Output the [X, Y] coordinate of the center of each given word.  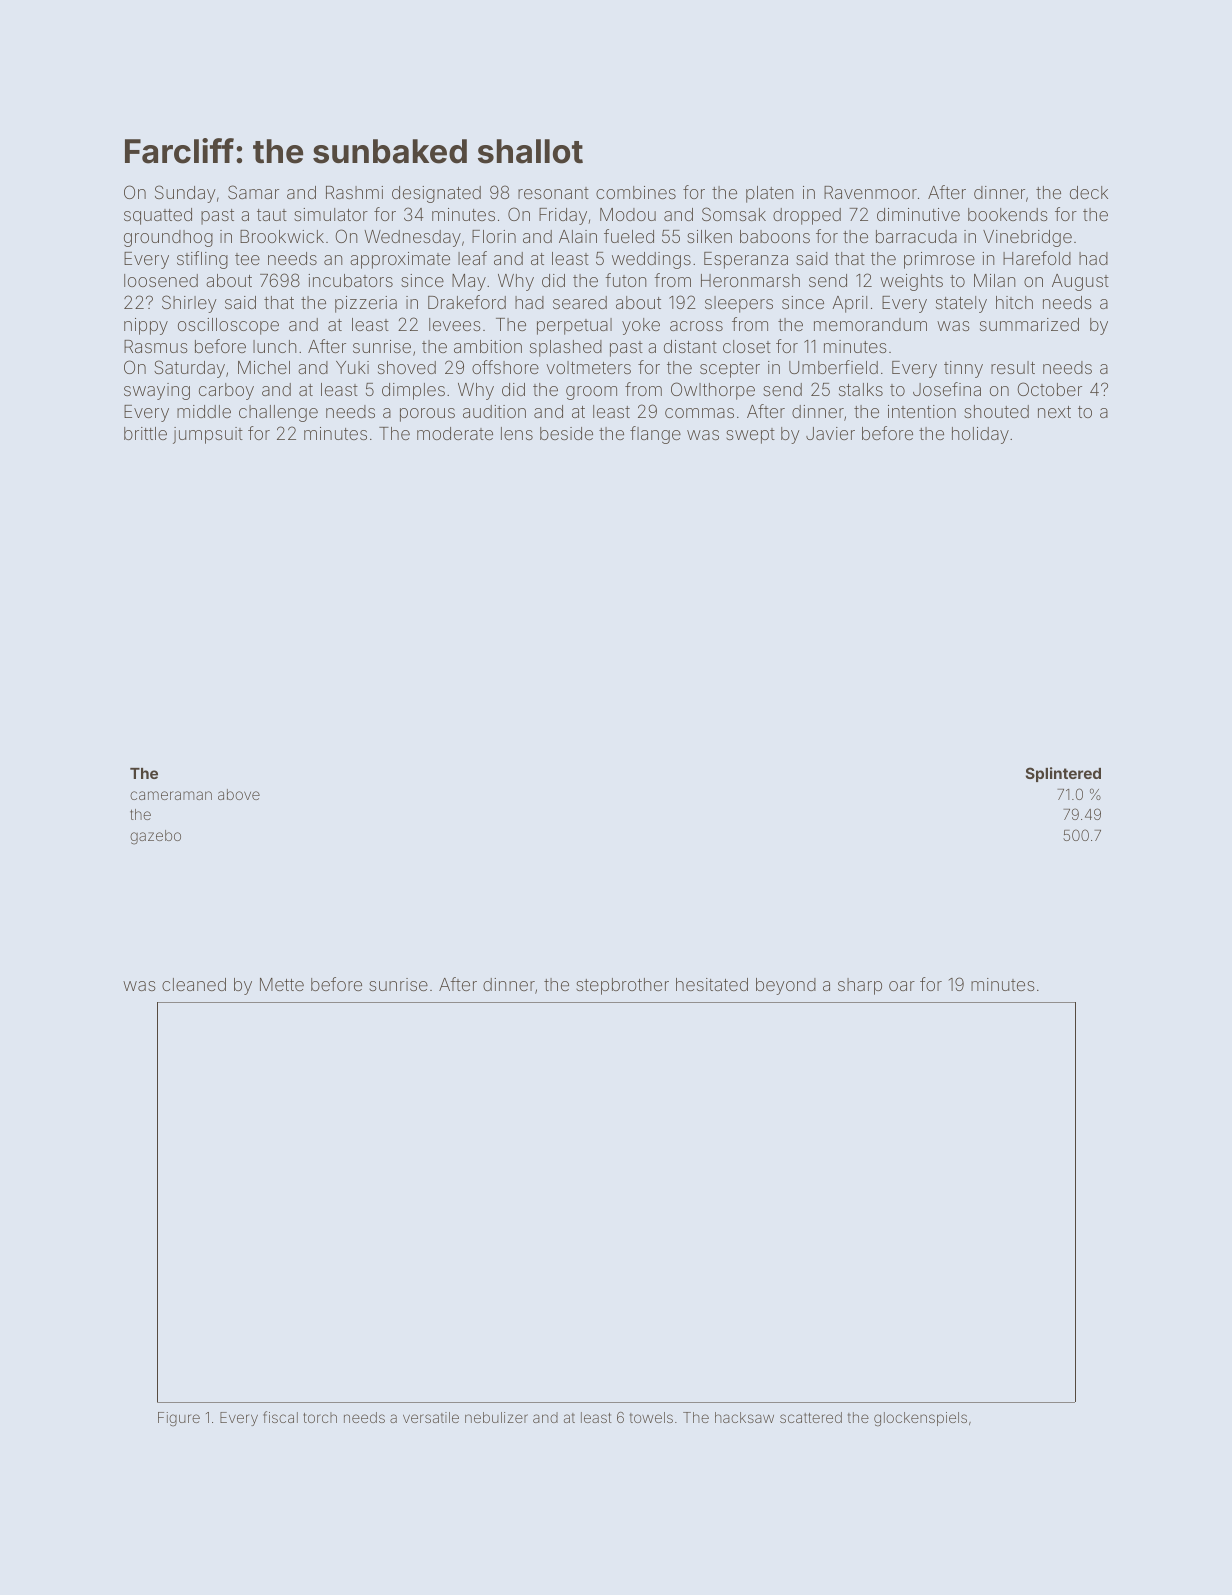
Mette [282, 984]
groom [591, 393]
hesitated [712, 984]
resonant [553, 193]
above [239, 794]
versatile [431, 1417]
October [1049, 389]
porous [427, 415]
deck [1089, 192]
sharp [860, 986]
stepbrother [622, 986]
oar [902, 986]
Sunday [185, 194]
